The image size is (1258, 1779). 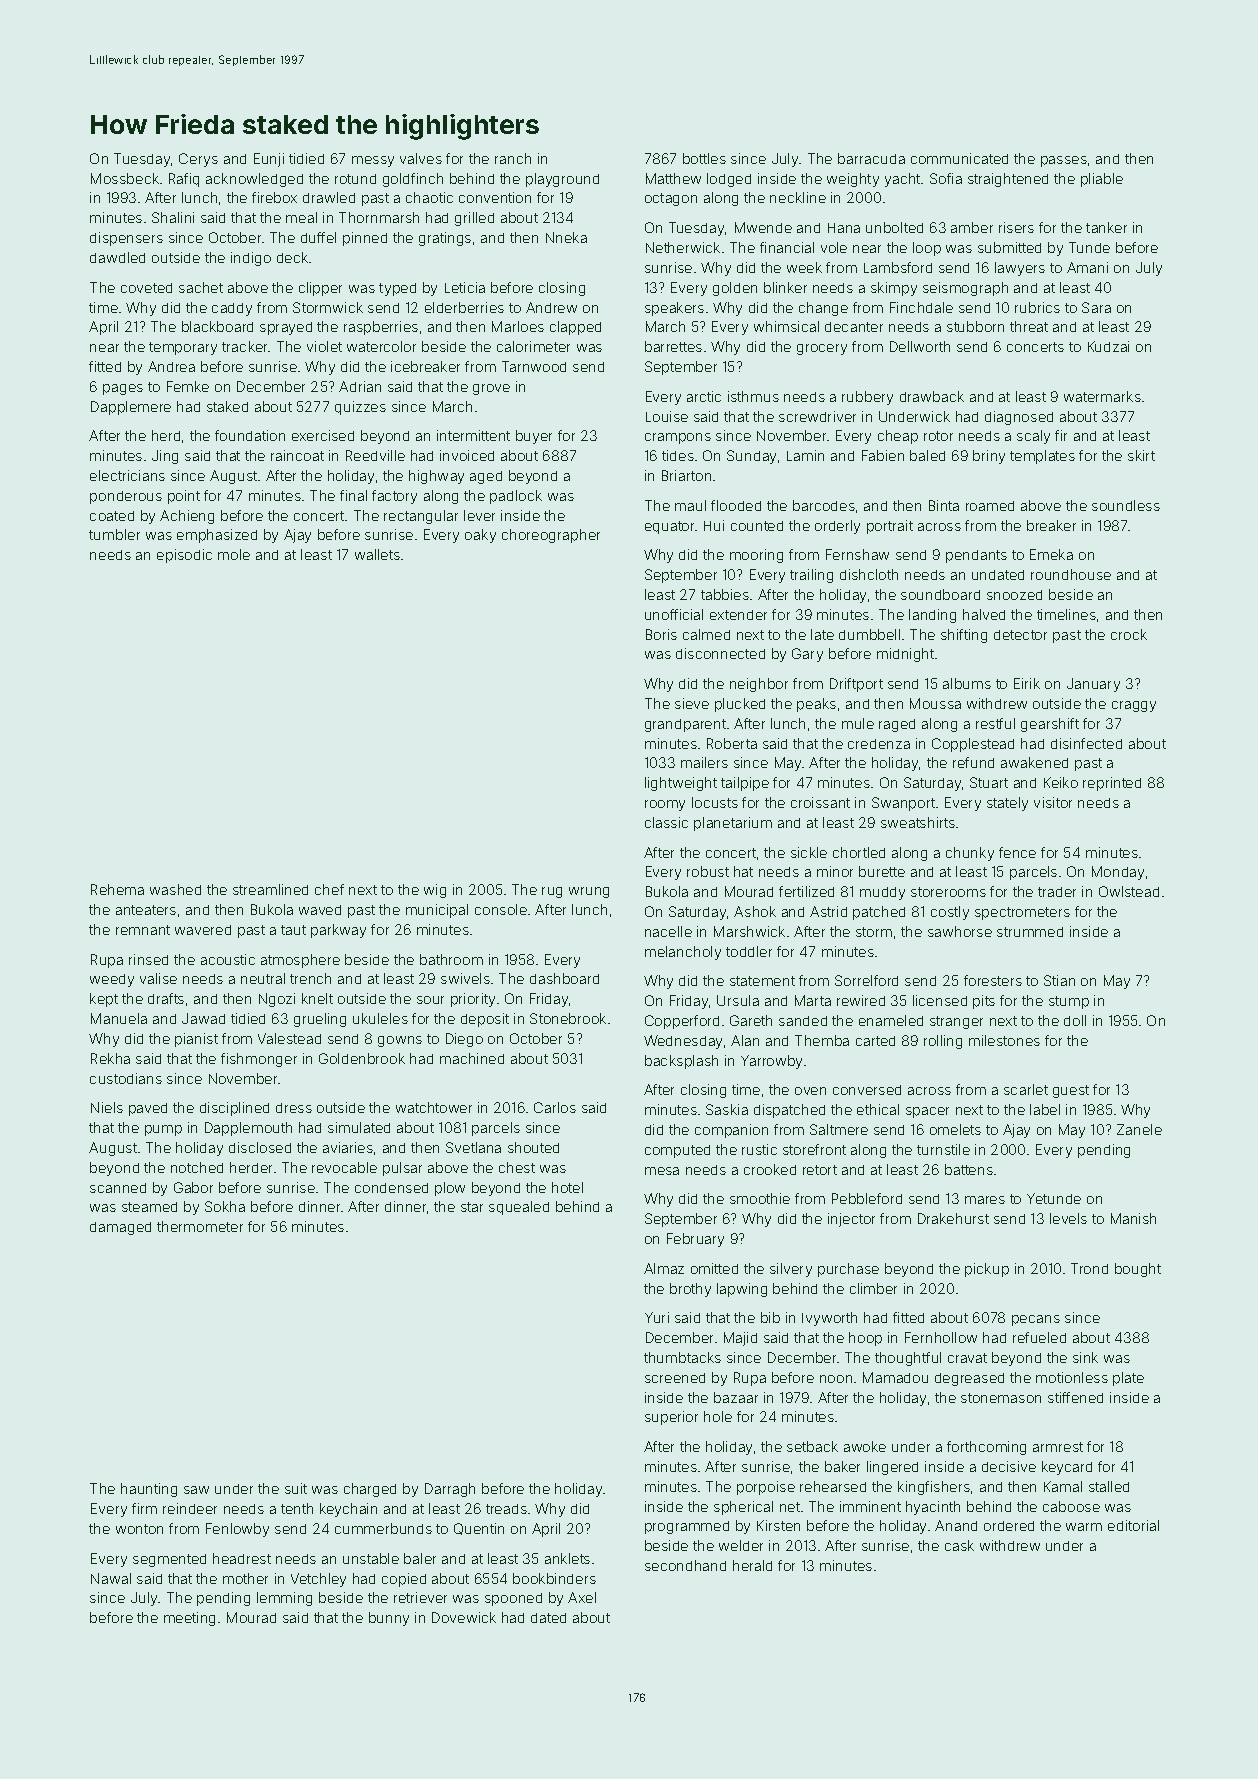 What do you see at coordinates (189, 1619) in the image?
I see `meeting` at bounding box center [189, 1619].
